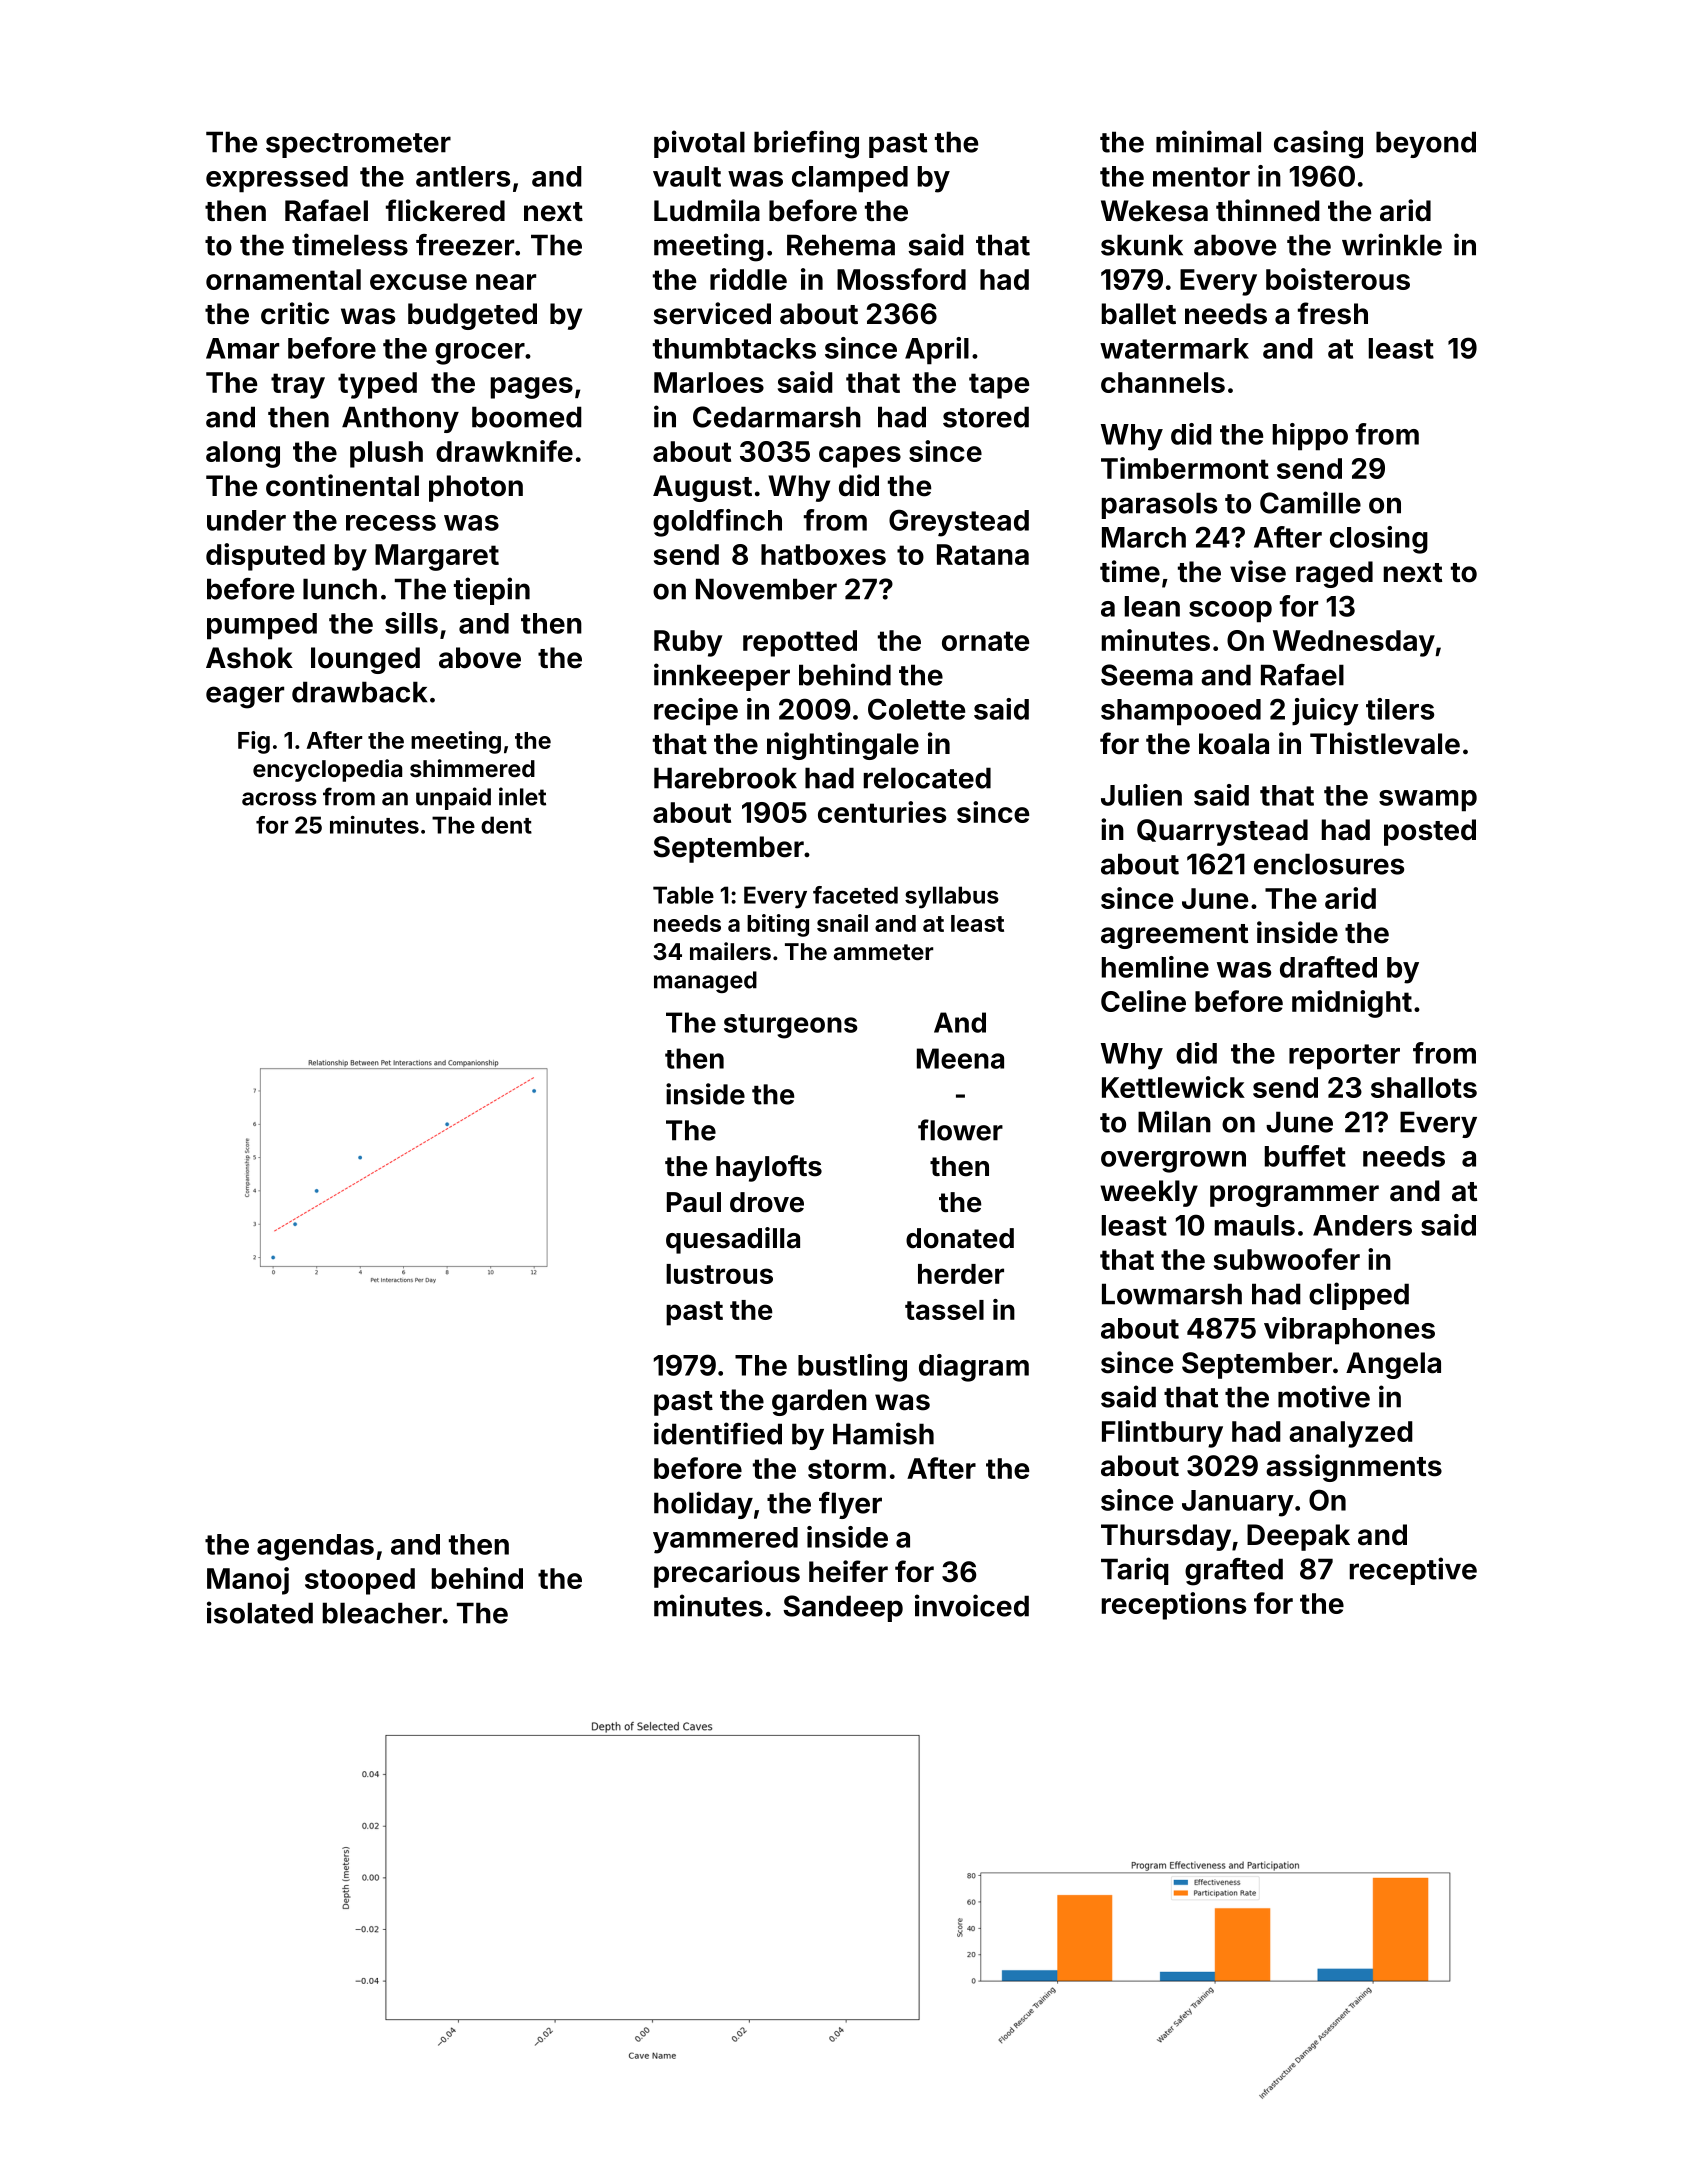  Describe the element at coordinates (295, 313) in the screenshot. I see `critic` at that location.
